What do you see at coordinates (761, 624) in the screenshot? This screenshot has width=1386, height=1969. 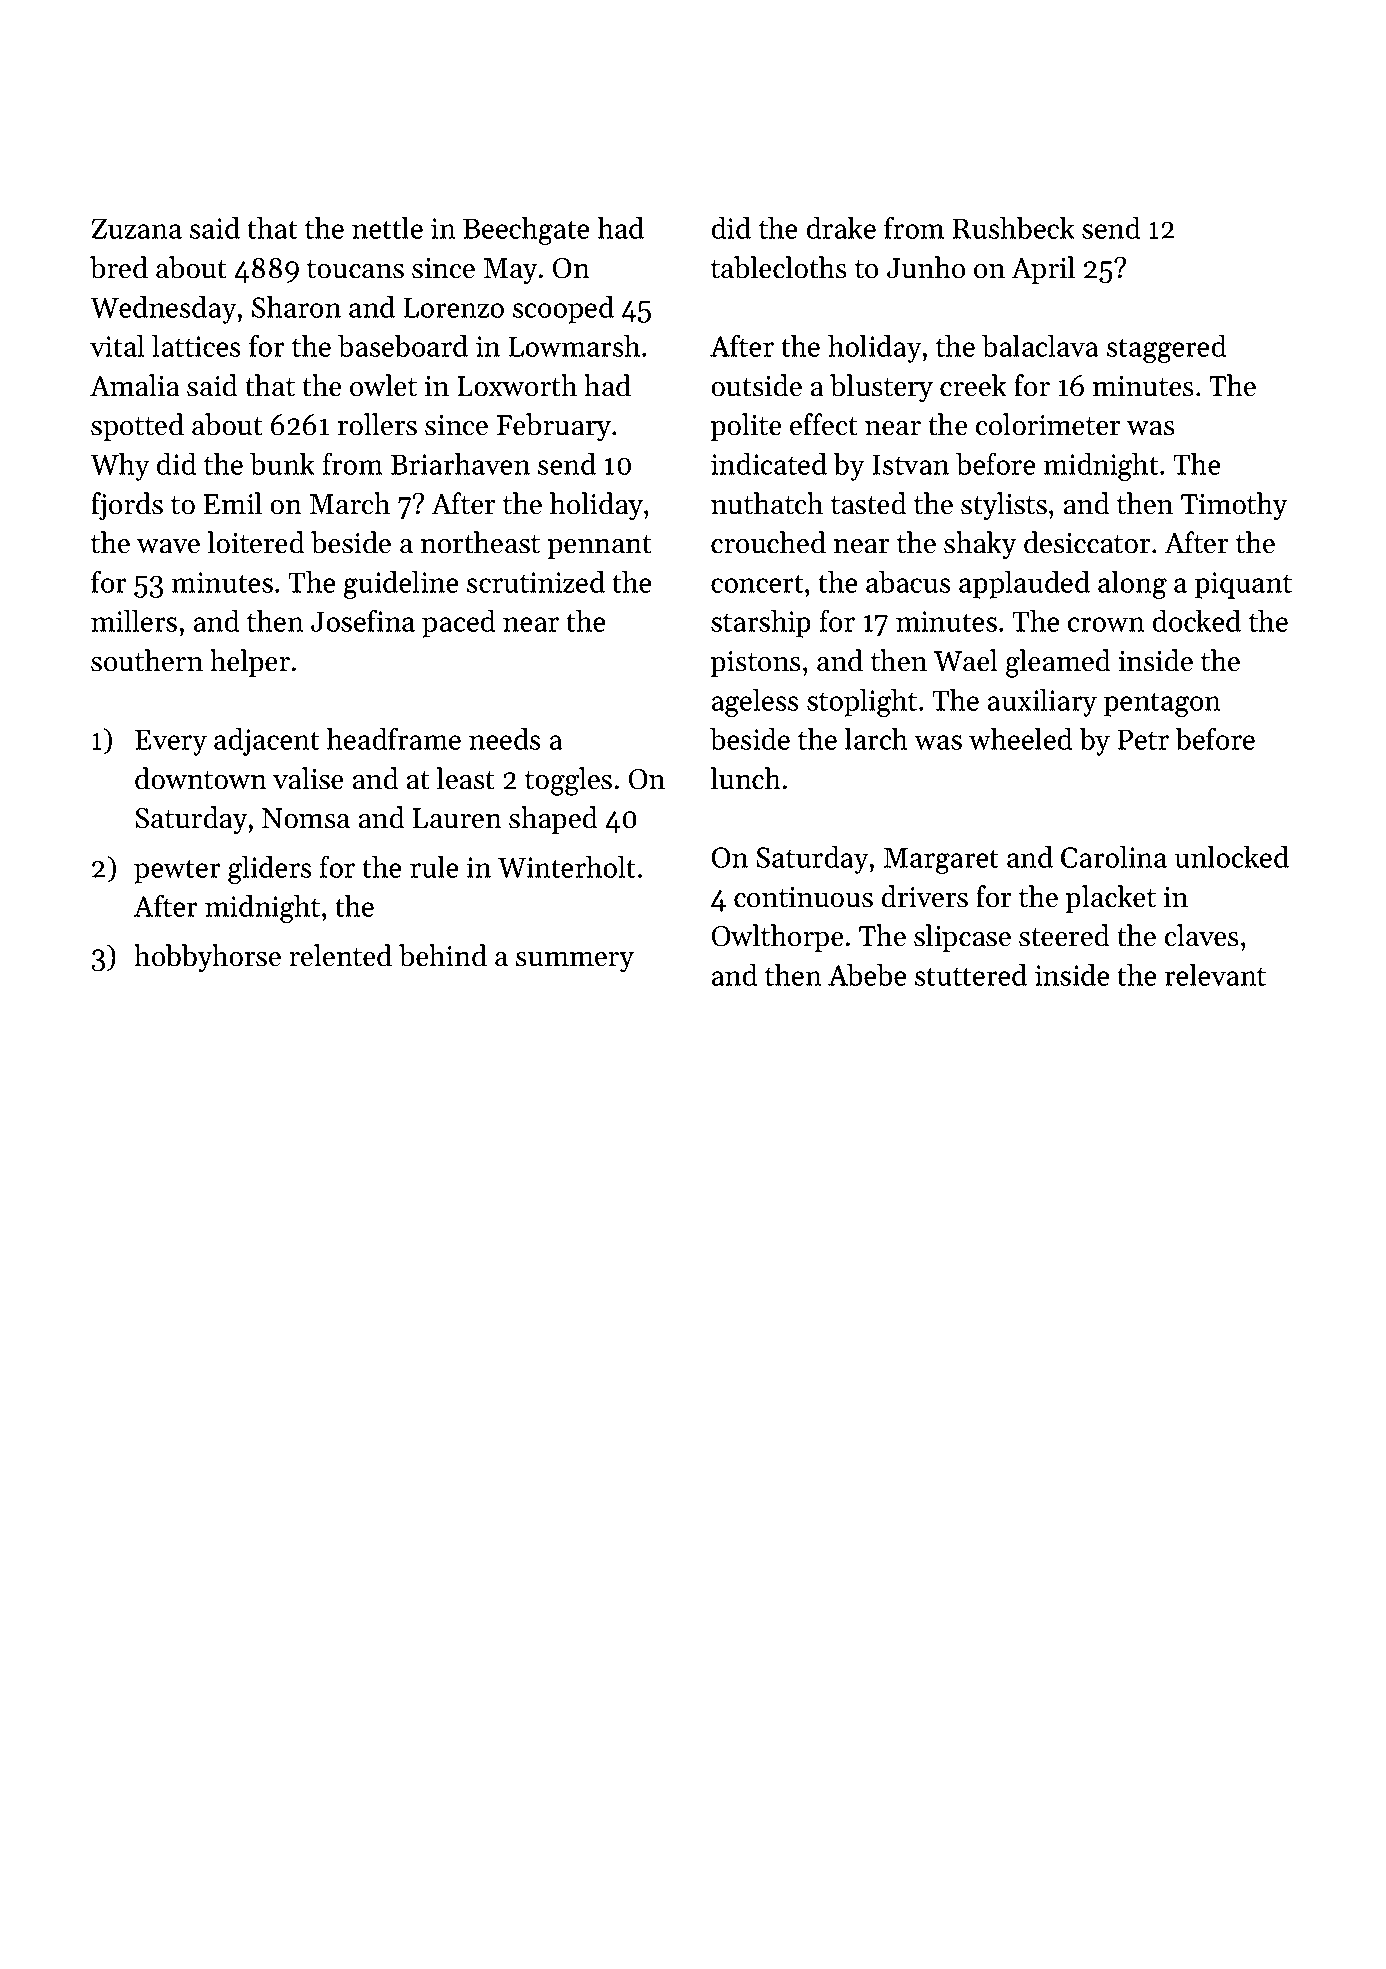 I see `starship` at bounding box center [761, 624].
